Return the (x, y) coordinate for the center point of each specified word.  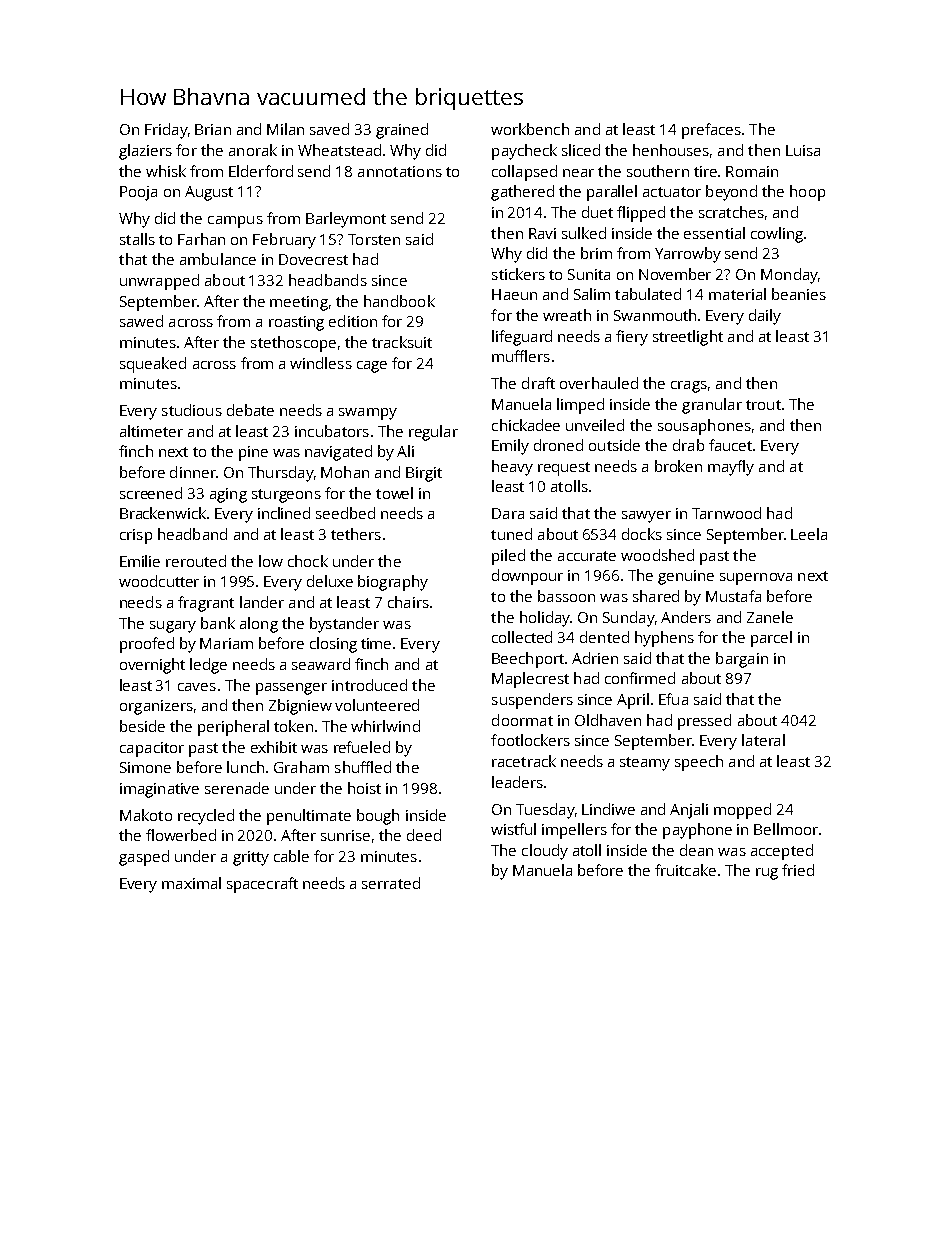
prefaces (711, 131)
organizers (156, 707)
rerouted (196, 561)
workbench (530, 129)
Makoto (146, 815)
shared (656, 596)
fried (798, 870)
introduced (369, 685)
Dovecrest (313, 259)
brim (596, 253)
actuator (672, 192)
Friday (166, 131)
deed (424, 835)
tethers (356, 534)
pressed (704, 722)
